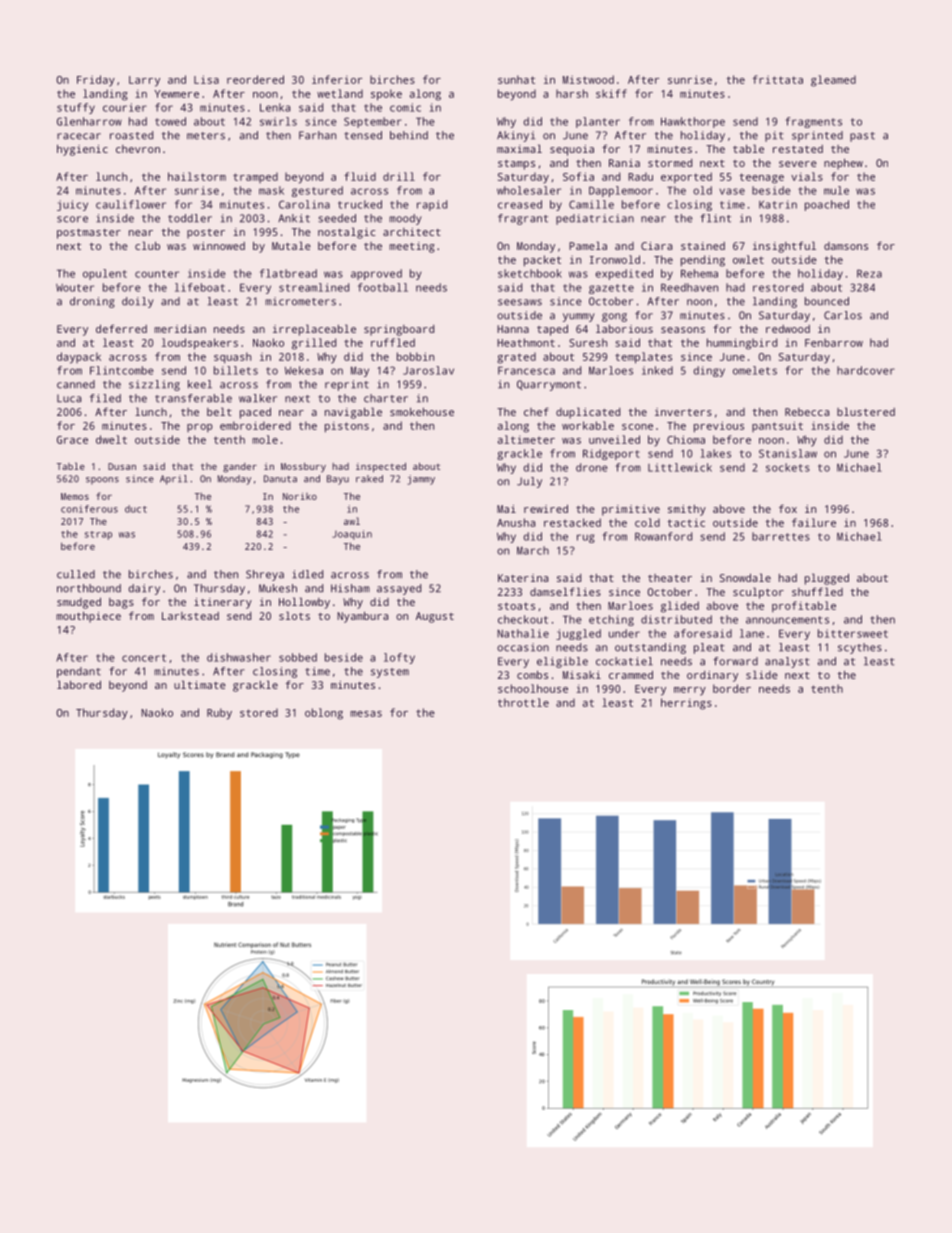 This screenshot has height=1233, width=952. What do you see at coordinates (144, 81) in the screenshot?
I see `Larry` at bounding box center [144, 81].
